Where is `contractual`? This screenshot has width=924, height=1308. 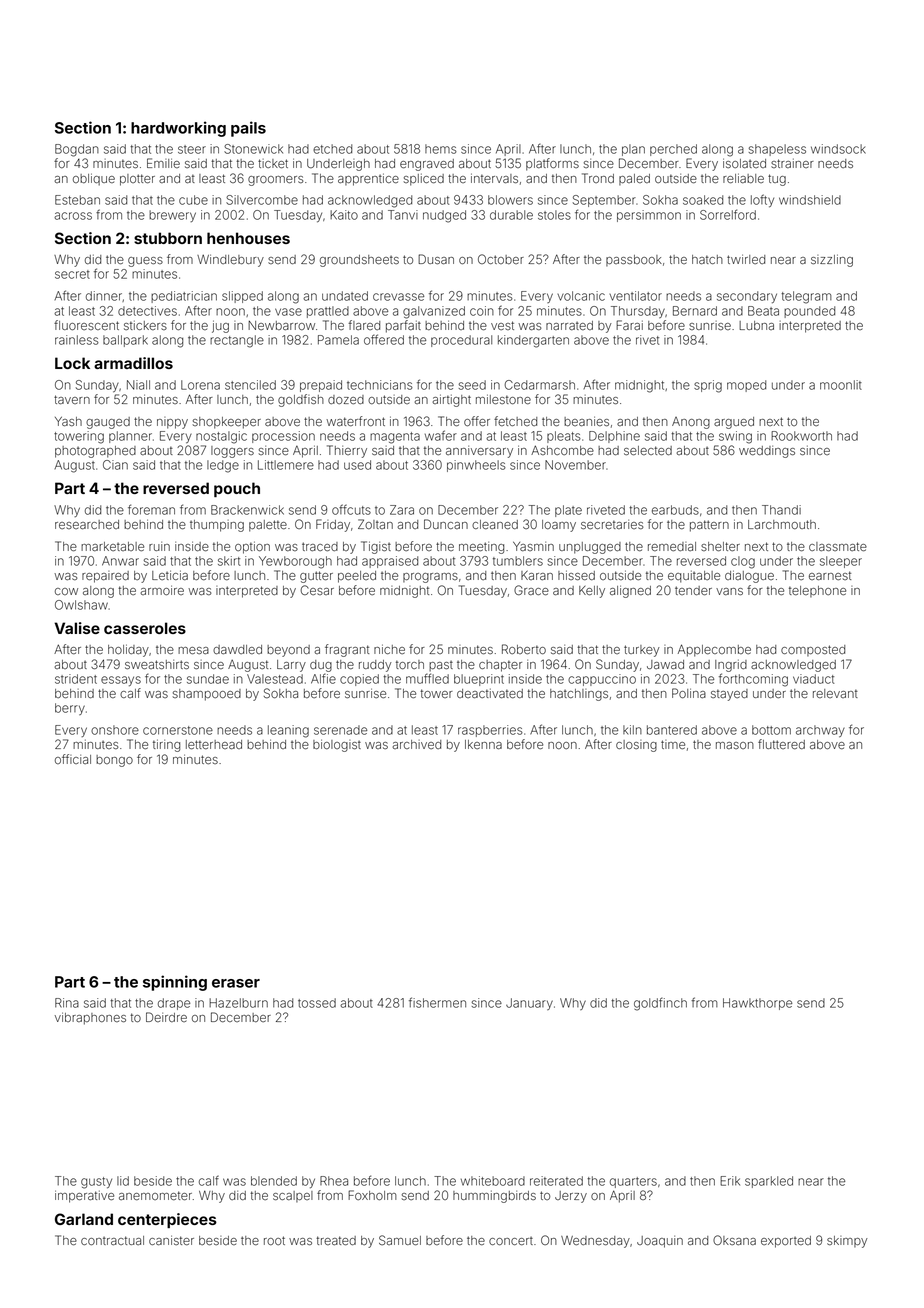 contractual is located at coordinates (112, 1240).
